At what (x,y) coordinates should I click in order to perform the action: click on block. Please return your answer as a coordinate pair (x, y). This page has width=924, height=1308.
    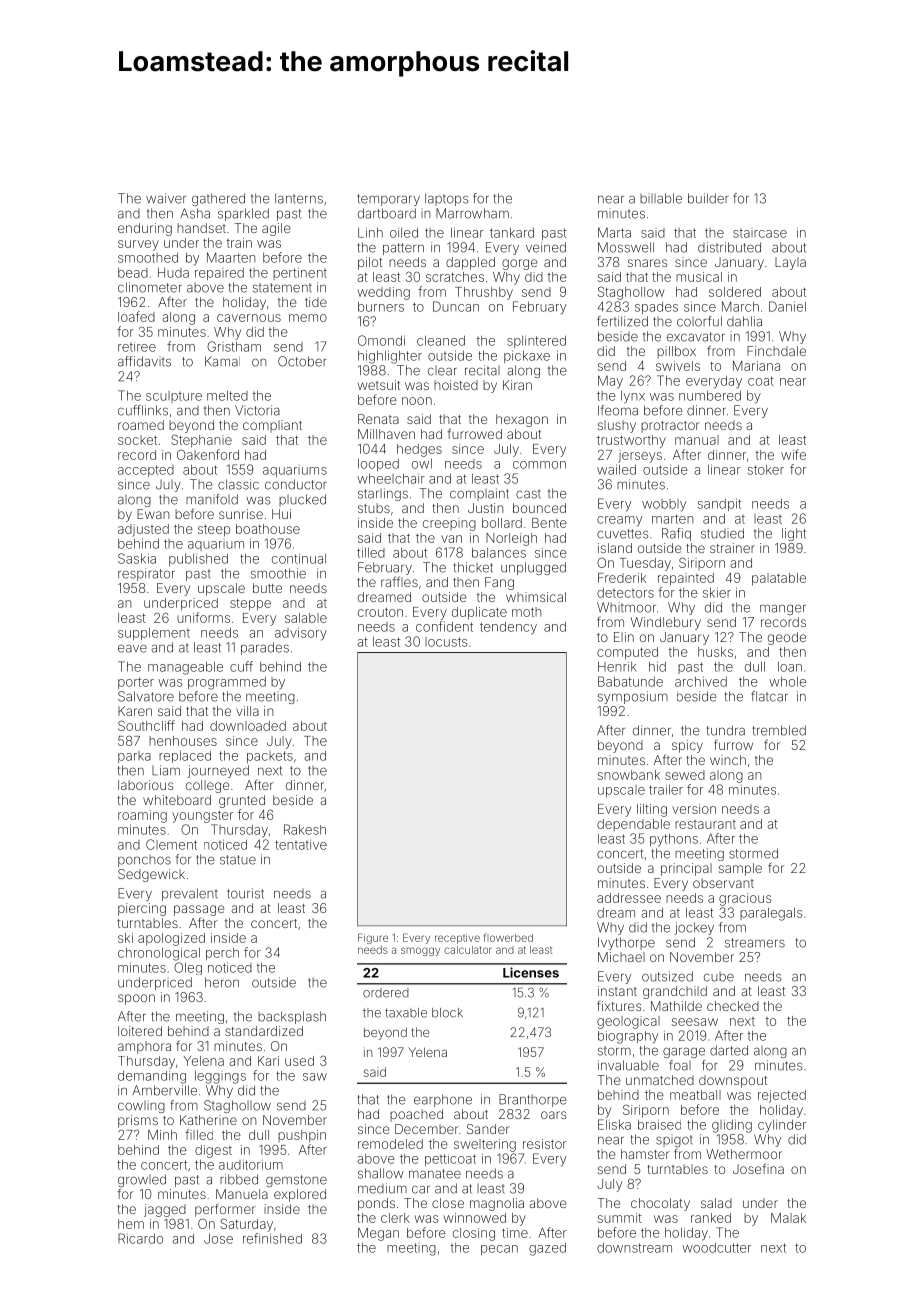
    Looking at the image, I should click on (447, 1013).
